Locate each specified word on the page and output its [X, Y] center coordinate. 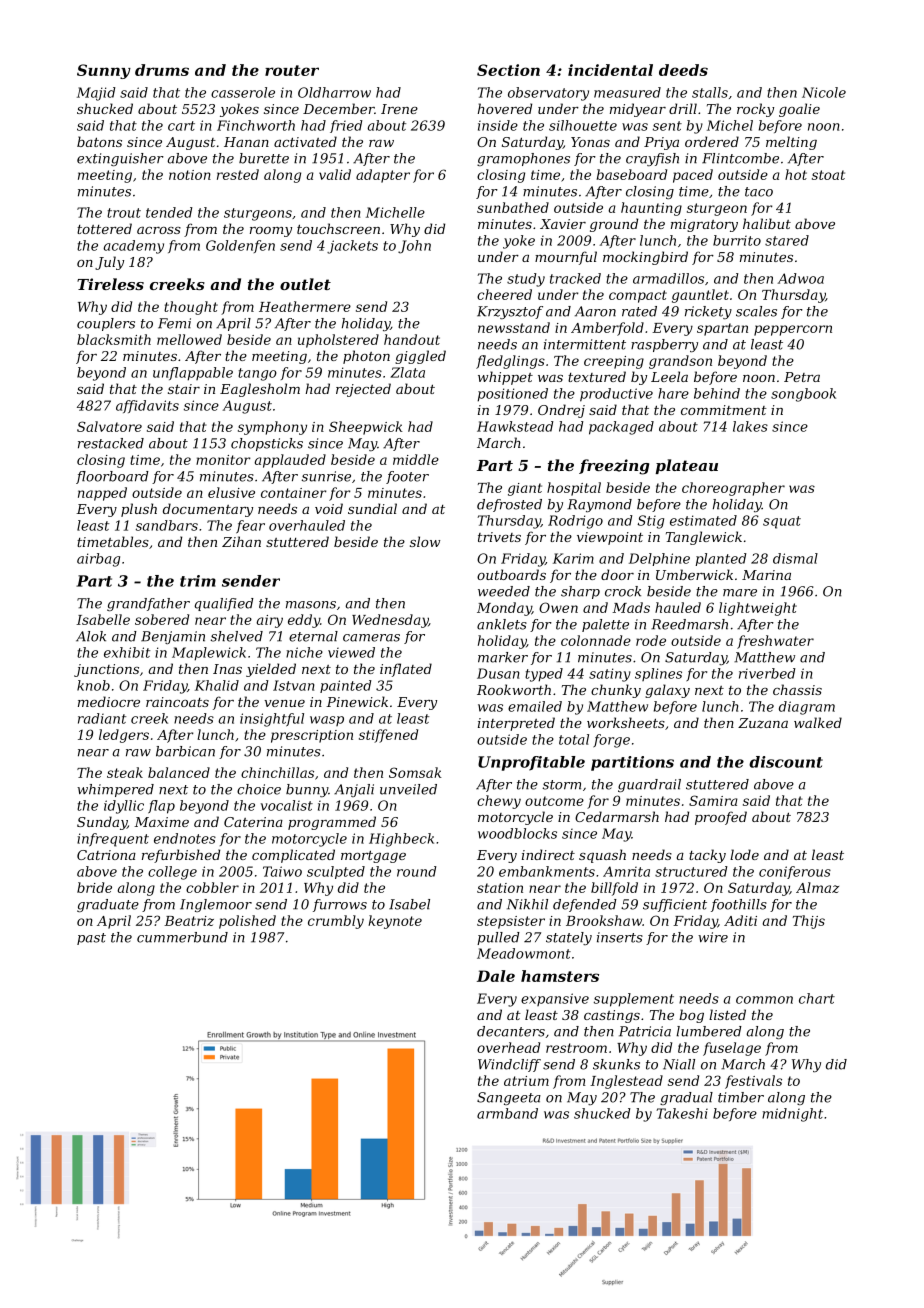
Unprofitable [531, 763]
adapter [383, 176]
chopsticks [267, 444]
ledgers [124, 736]
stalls [710, 92]
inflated [406, 670]
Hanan [246, 142]
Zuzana [763, 723]
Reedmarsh [689, 624]
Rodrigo [575, 522]
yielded [271, 670]
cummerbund [182, 937]
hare [673, 393]
